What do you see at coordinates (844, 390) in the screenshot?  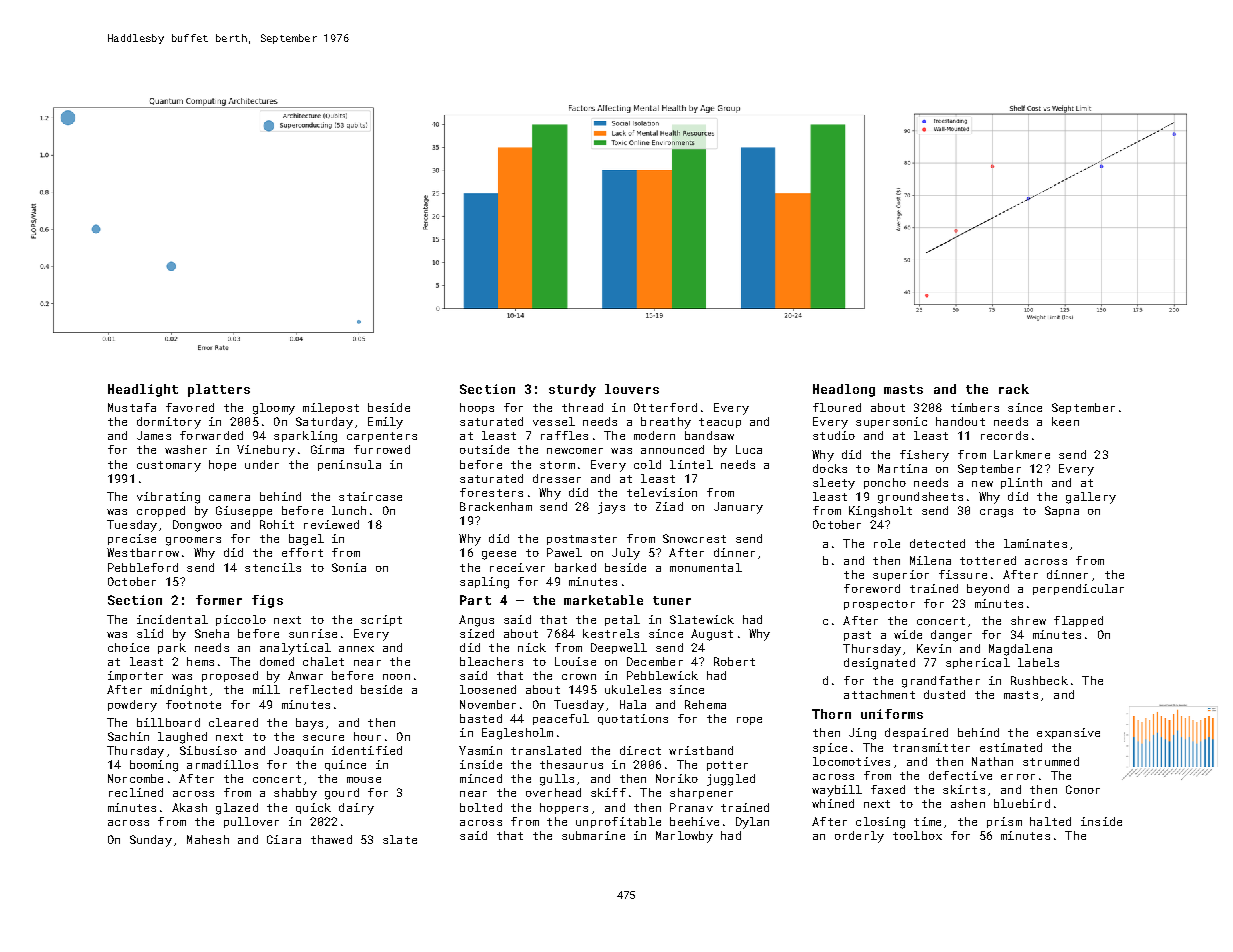 I see `Headlong` at bounding box center [844, 390].
